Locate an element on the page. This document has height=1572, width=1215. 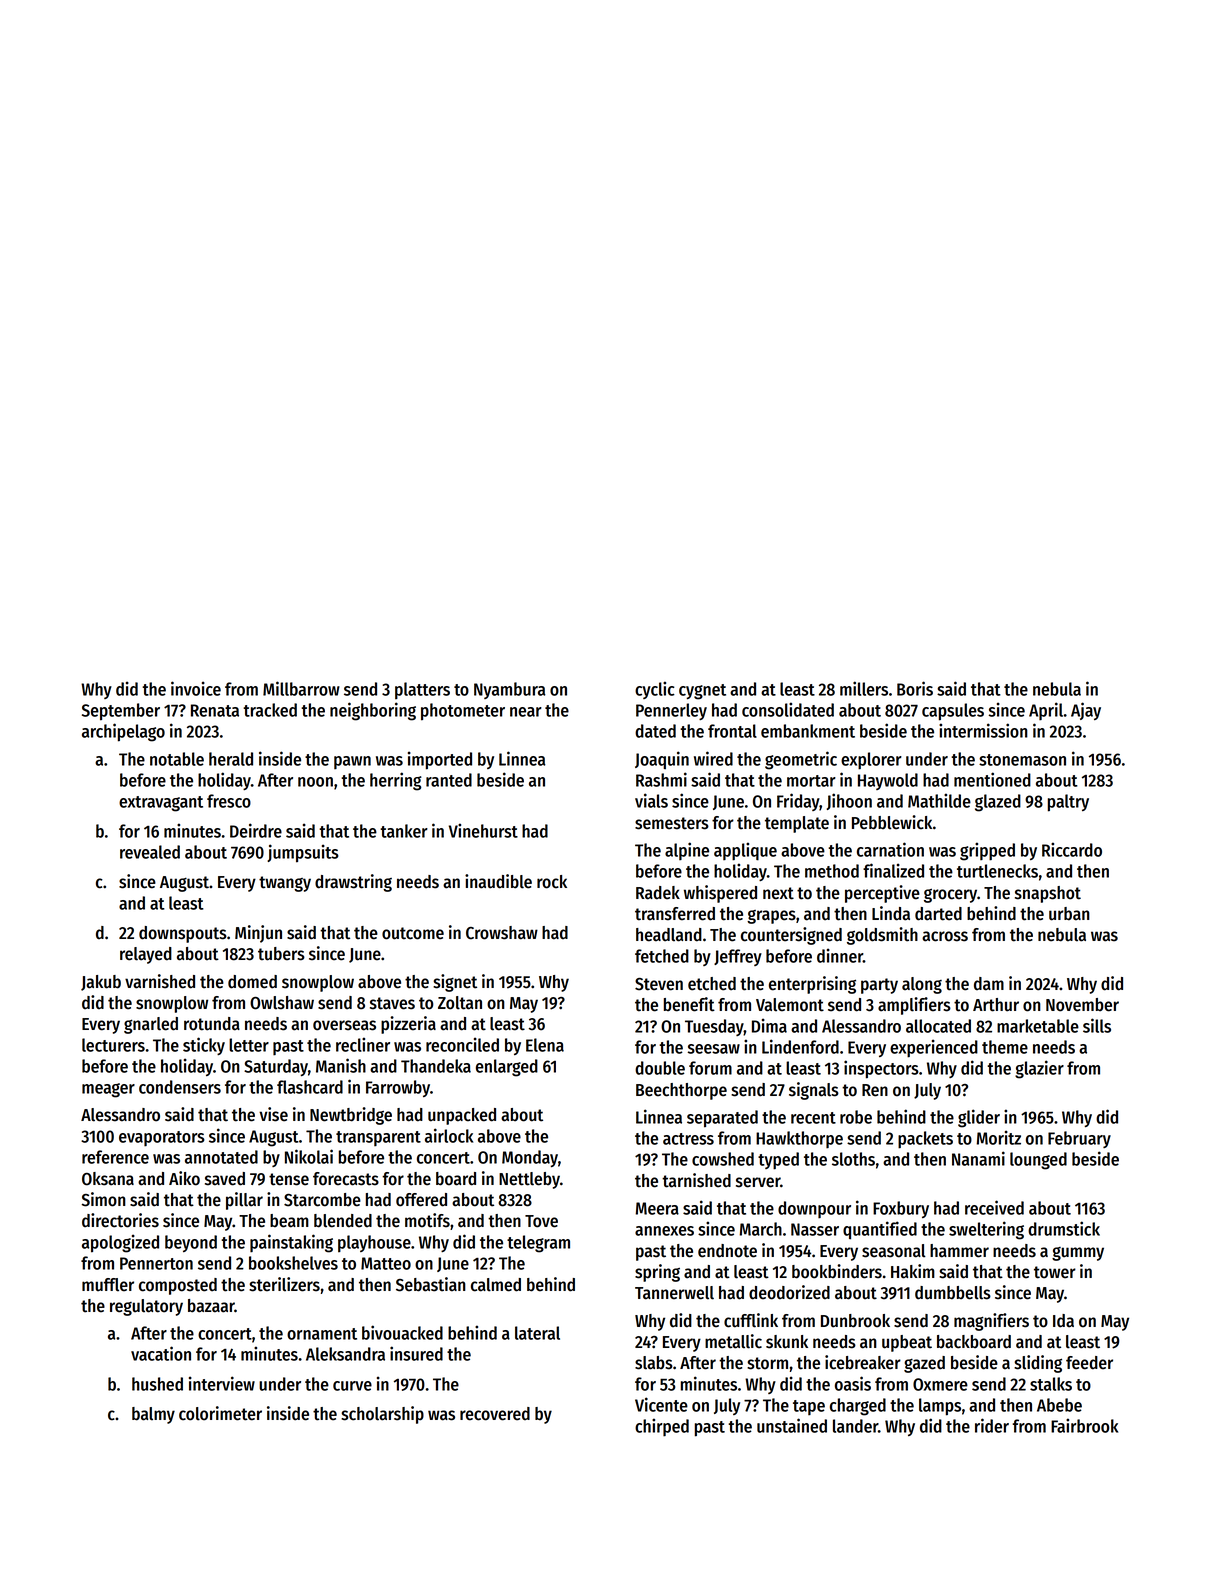
Ajay is located at coordinates (1086, 711).
